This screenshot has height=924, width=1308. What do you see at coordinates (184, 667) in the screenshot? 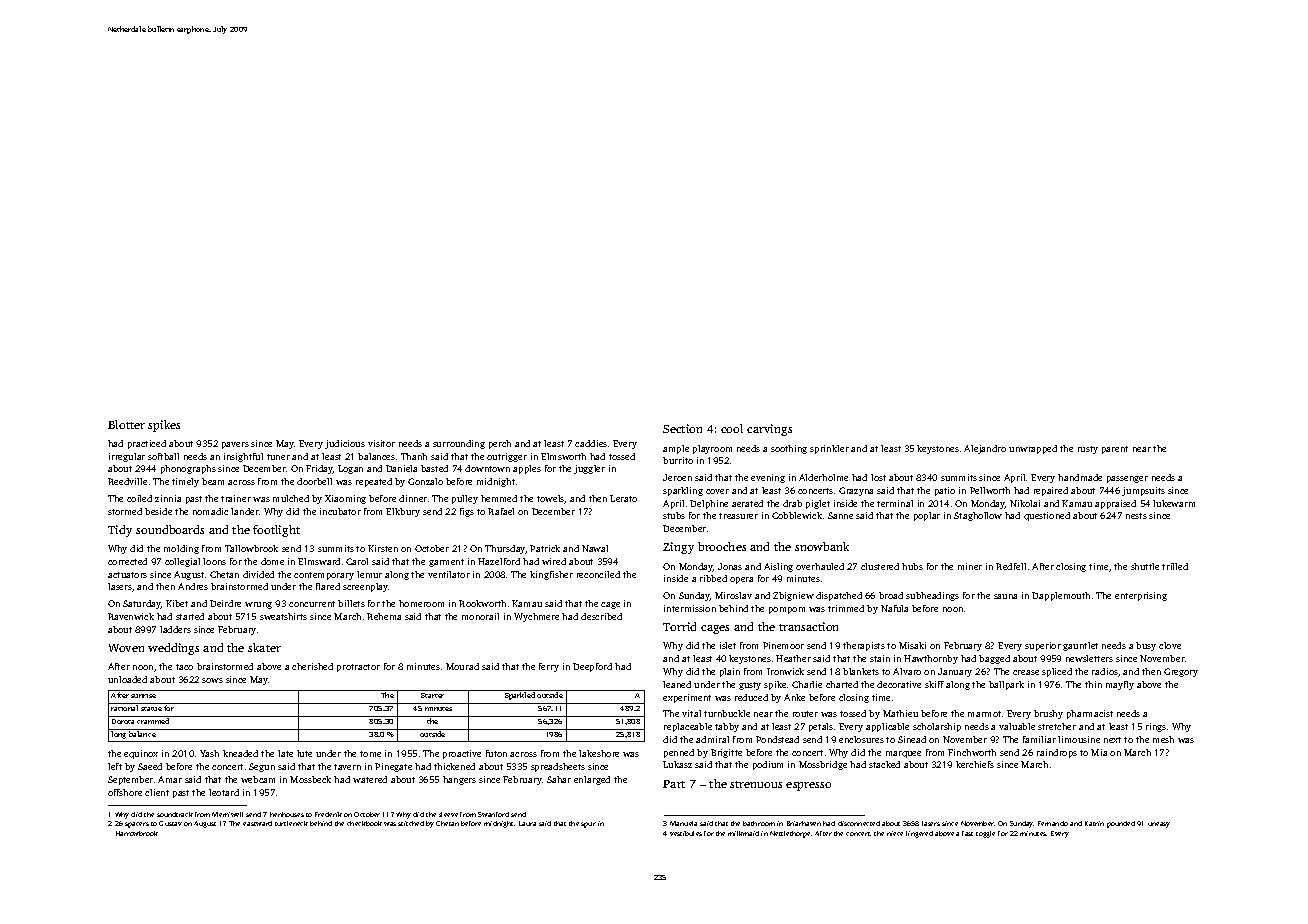
I see `taco` at bounding box center [184, 667].
